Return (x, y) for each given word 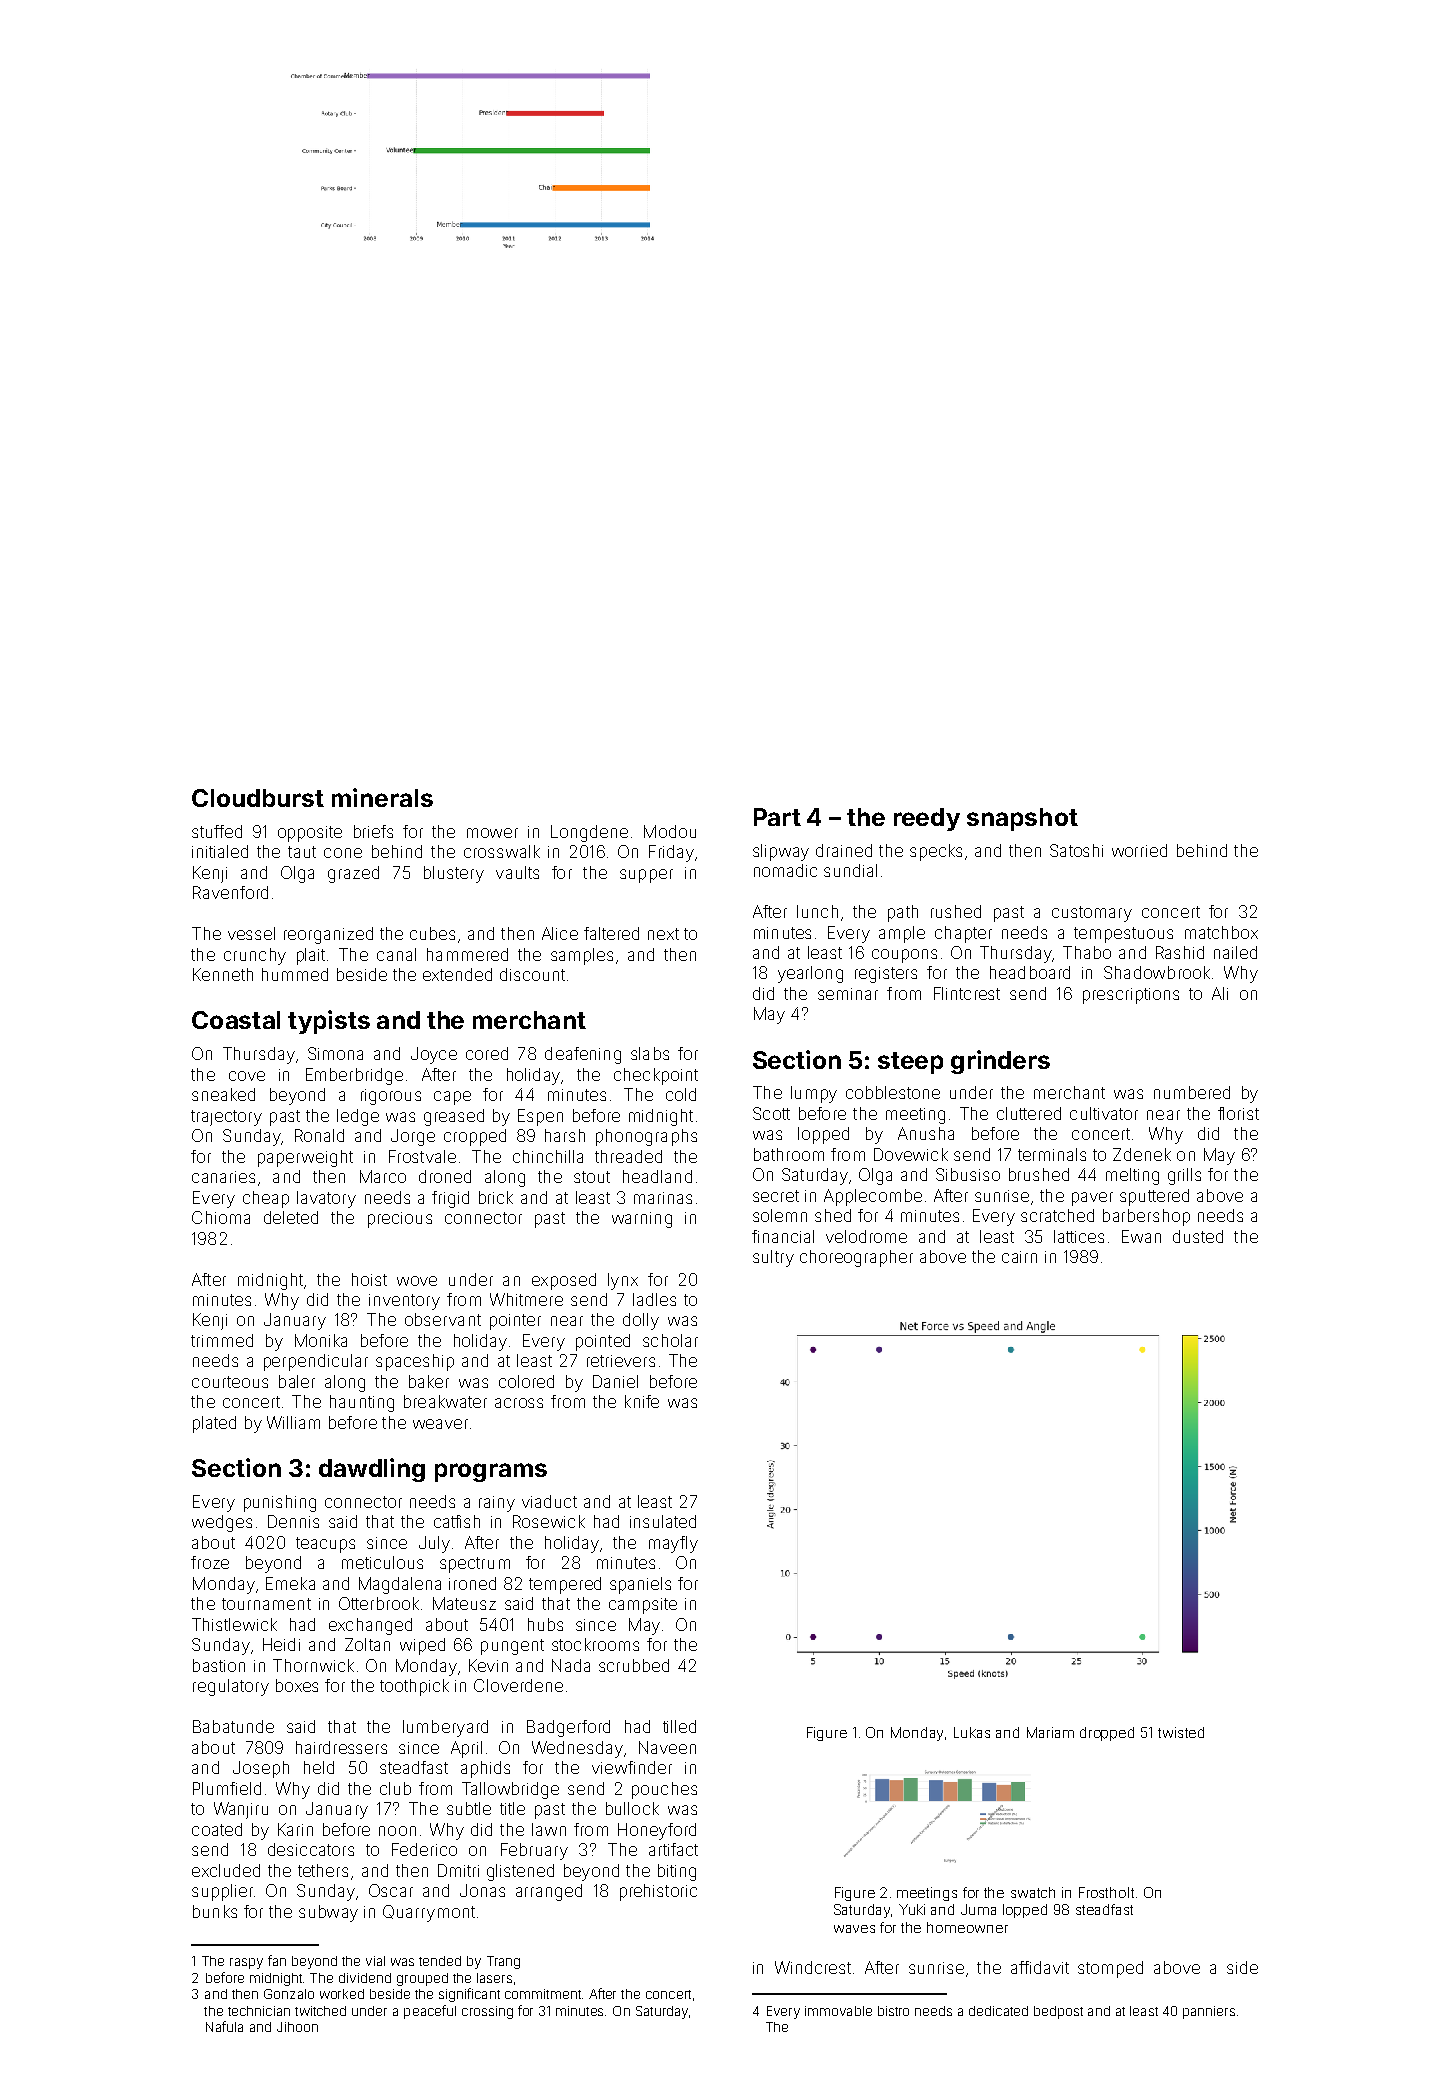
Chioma (221, 1217)
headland (657, 1176)
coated (217, 1829)
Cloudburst (258, 798)
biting (677, 1872)
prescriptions (1131, 996)
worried (1139, 850)
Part (777, 817)
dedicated (998, 2011)
